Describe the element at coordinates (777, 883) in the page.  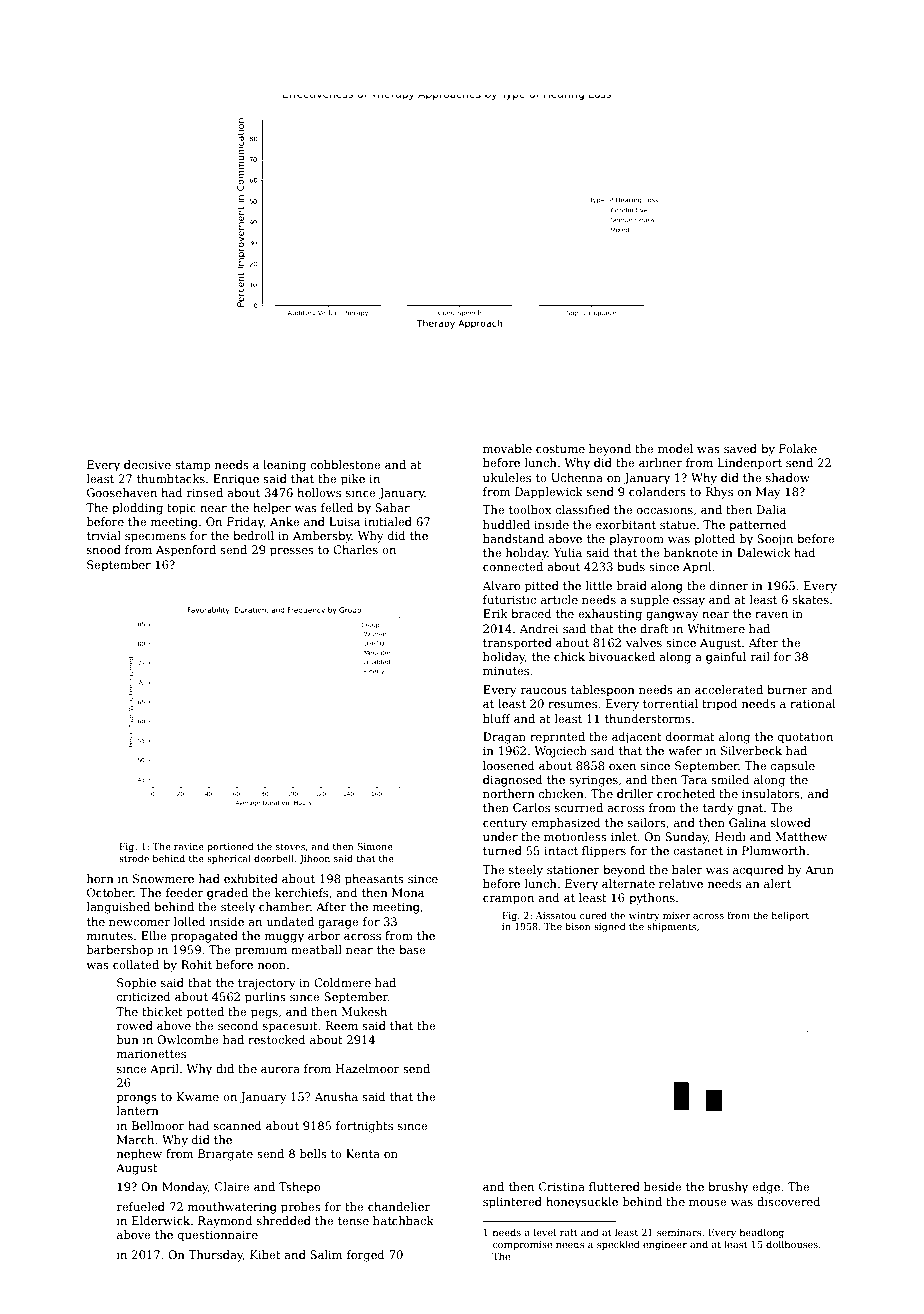
I see `alert` at that location.
